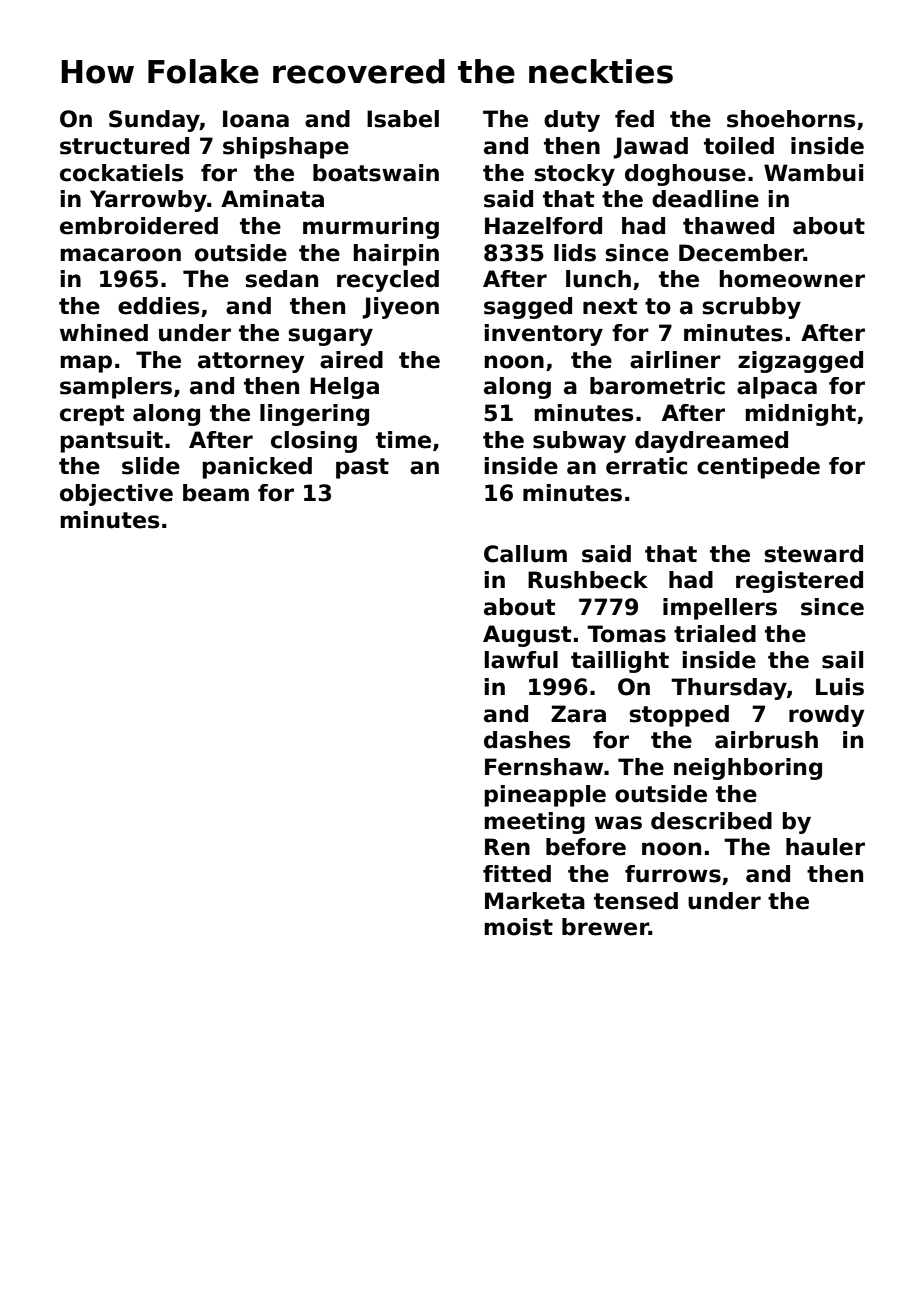  I want to click on eddies, so click(159, 306).
